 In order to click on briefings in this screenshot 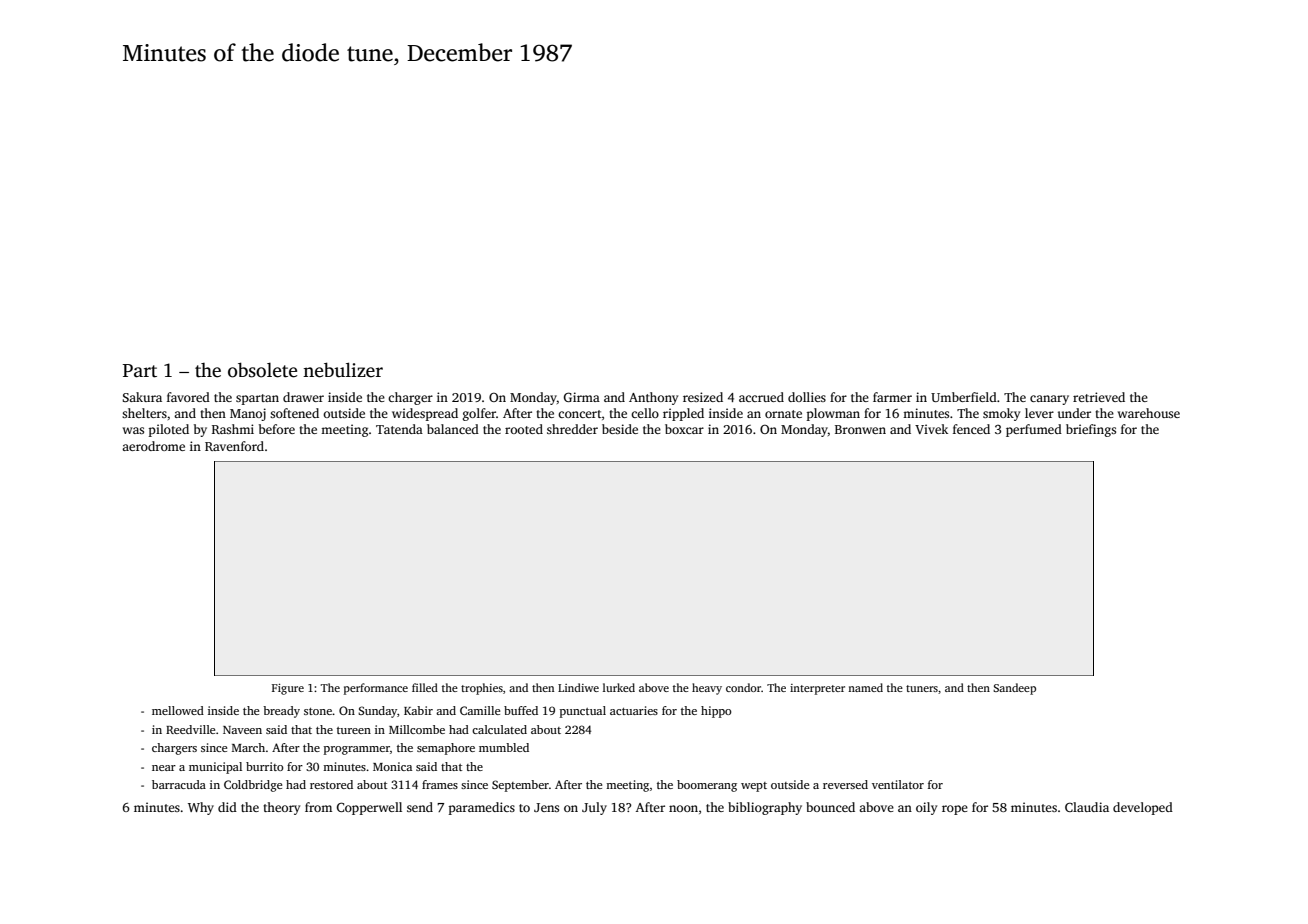, I will do `click(1091, 430)`.
